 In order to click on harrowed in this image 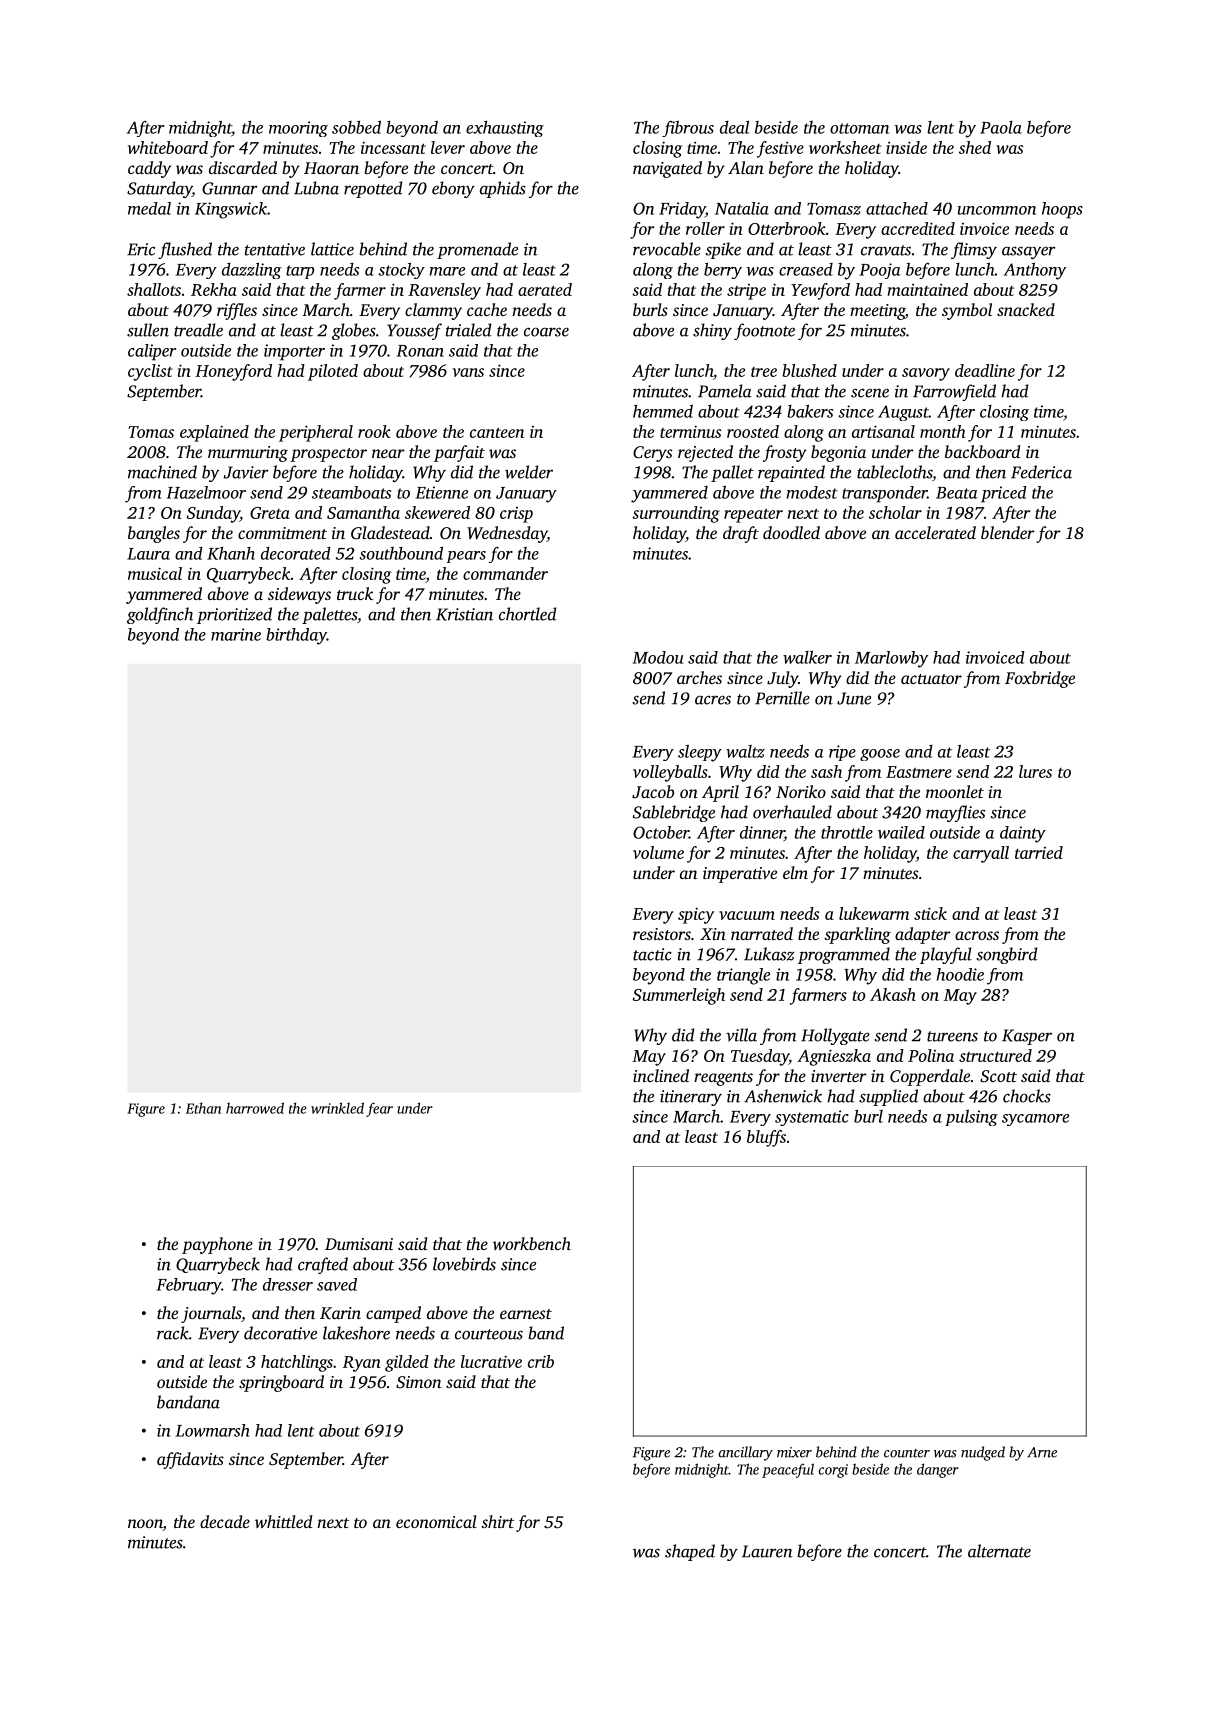, I will do `click(255, 1108)`.
